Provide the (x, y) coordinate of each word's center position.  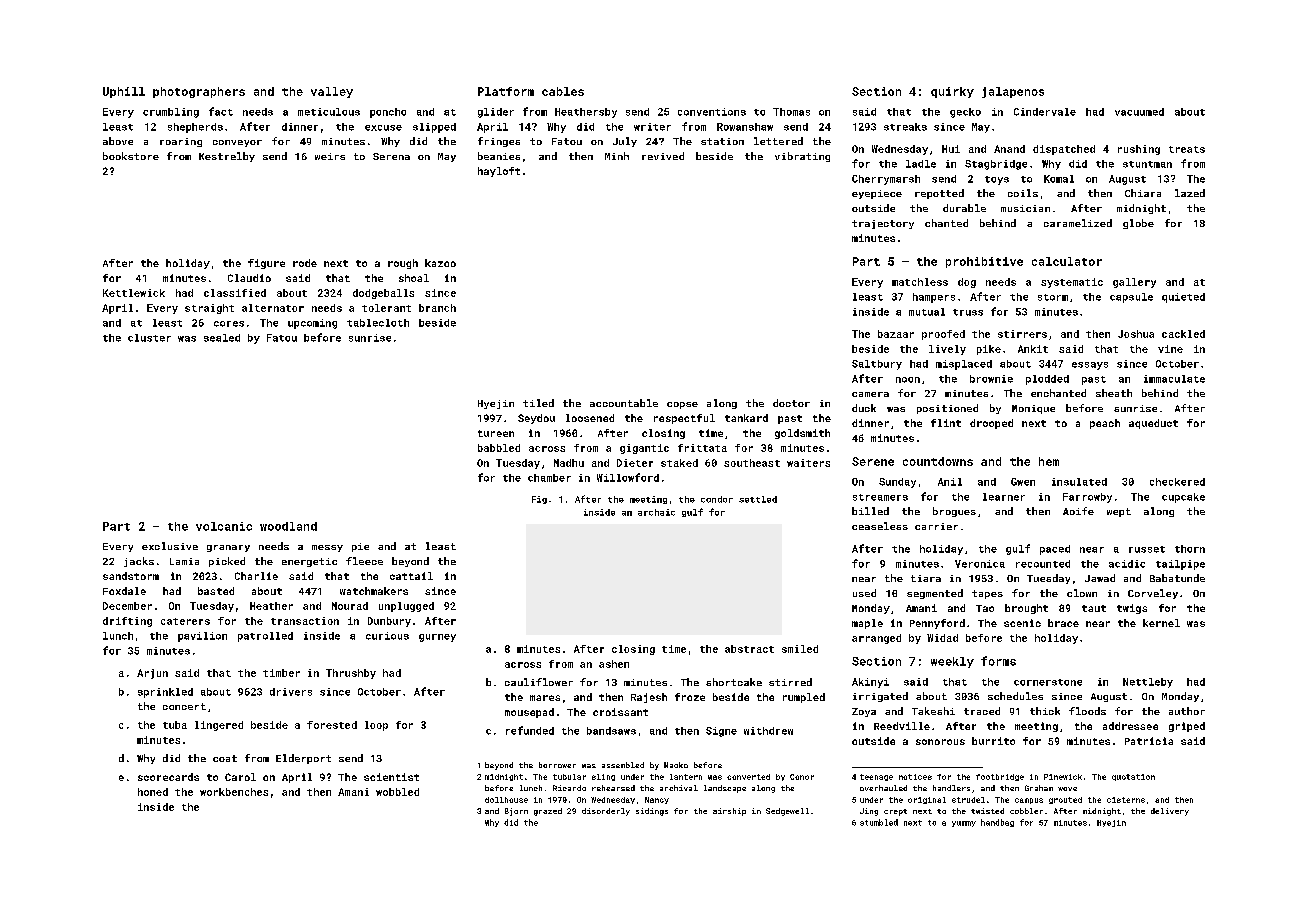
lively (947, 350)
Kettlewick (134, 293)
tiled (538, 403)
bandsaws (611, 731)
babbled (499, 448)
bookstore (131, 156)
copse (682, 405)
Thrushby (351, 674)
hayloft (499, 172)
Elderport (303, 759)
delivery (1170, 812)
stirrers (1022, 334)
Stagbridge (996, 165)
